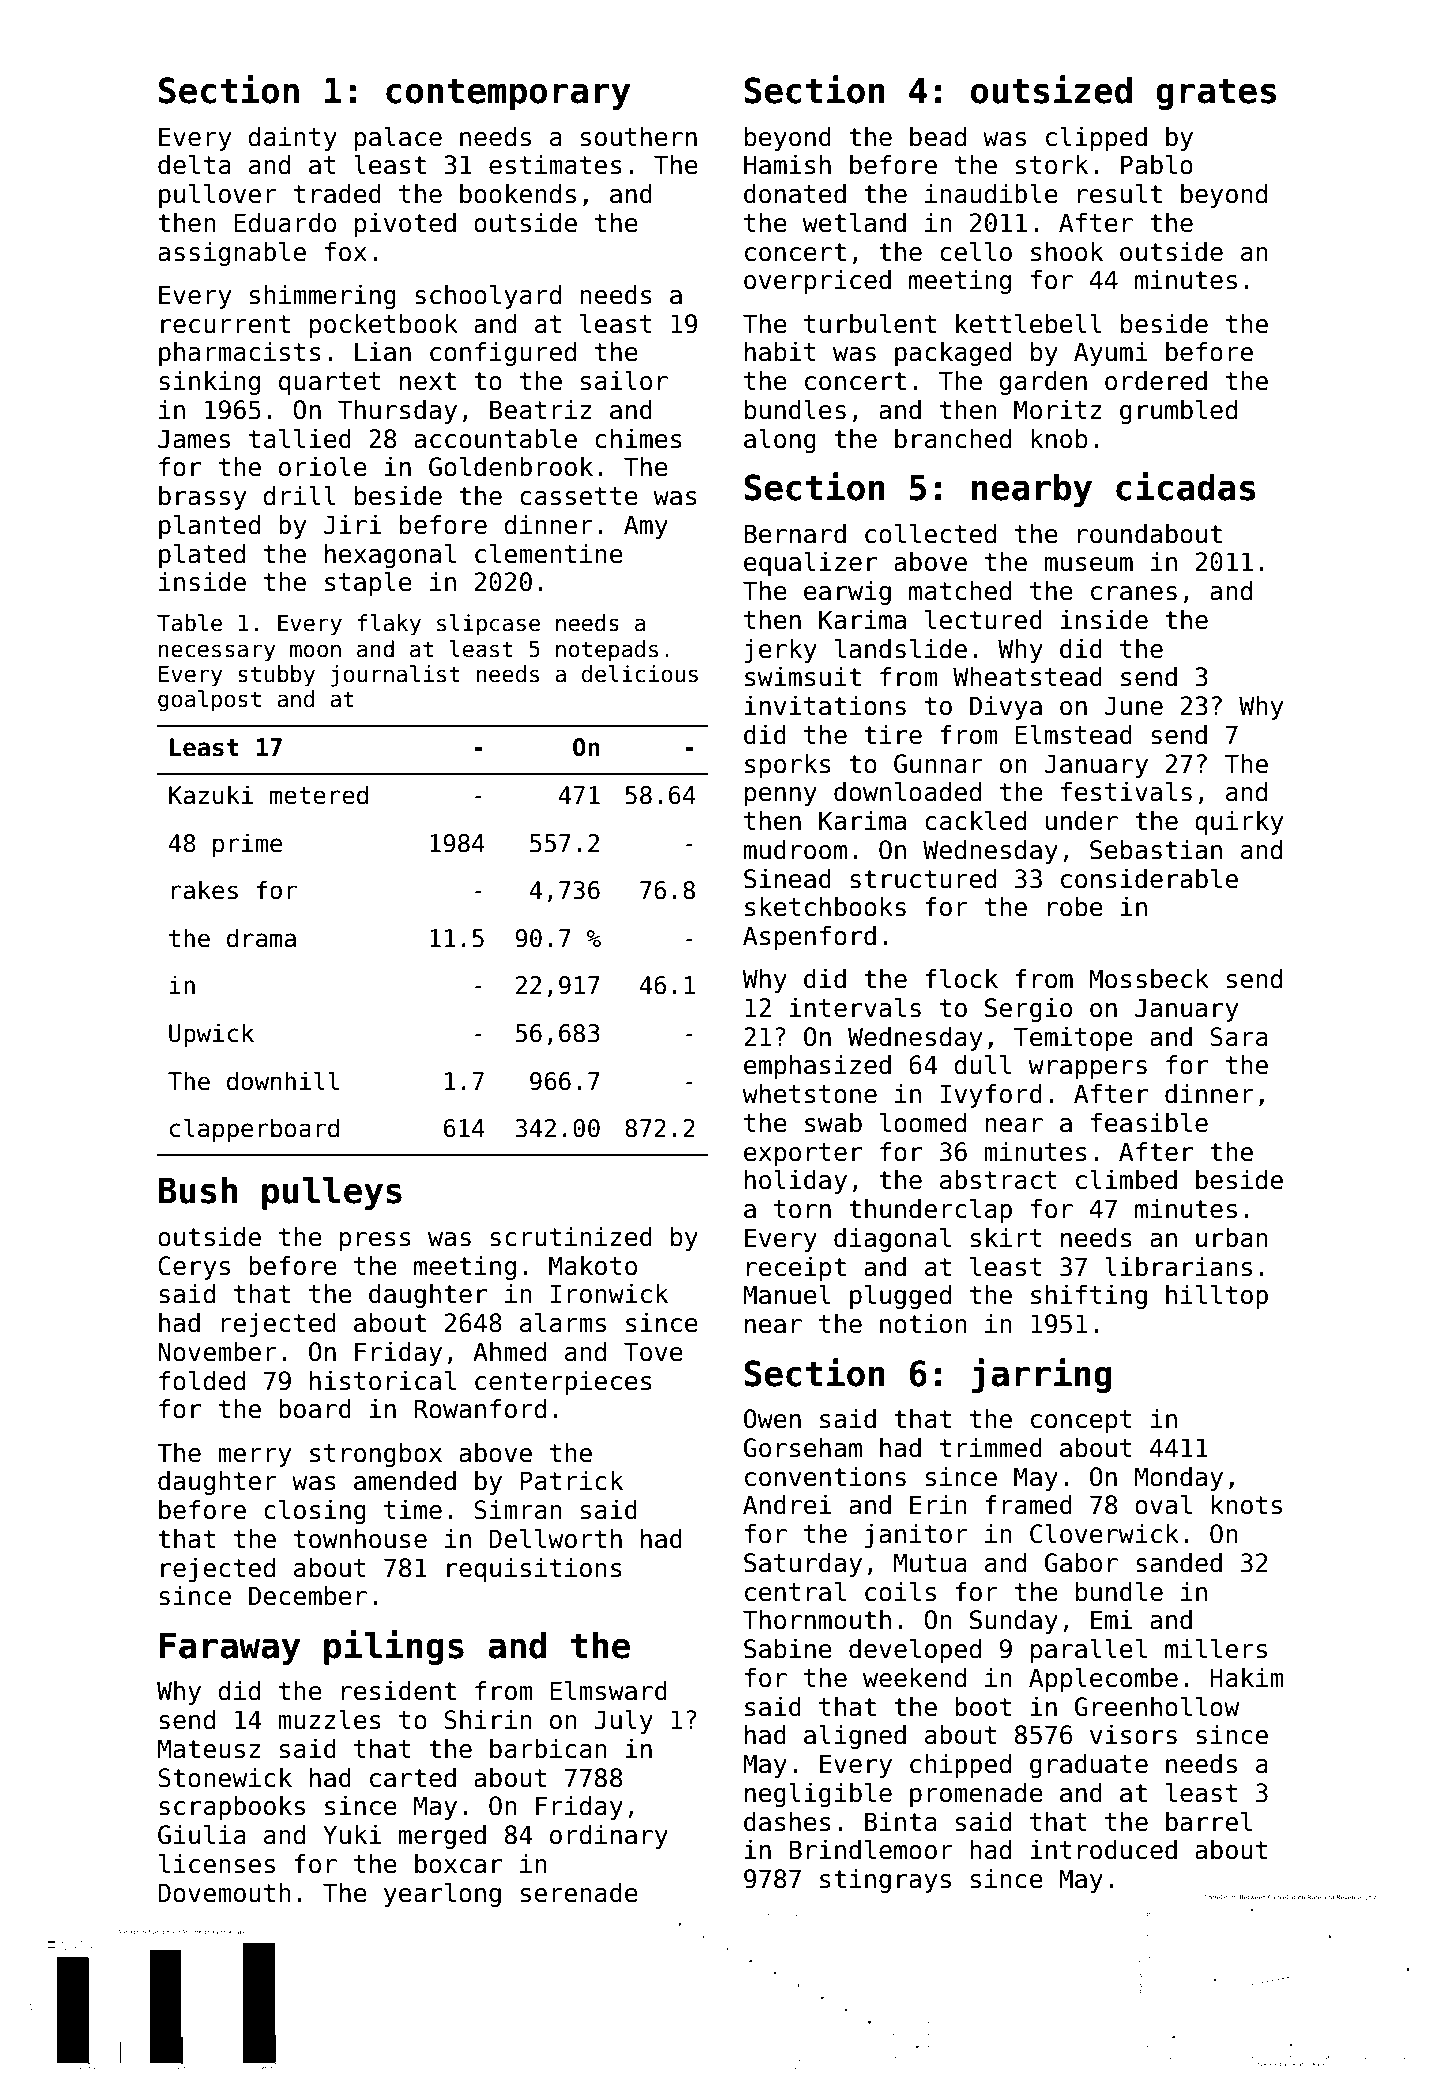 This image has height=2100, width=1450. Describe the element at coordinates (809, 938) in the image. I see `Aspenford` at that location.
